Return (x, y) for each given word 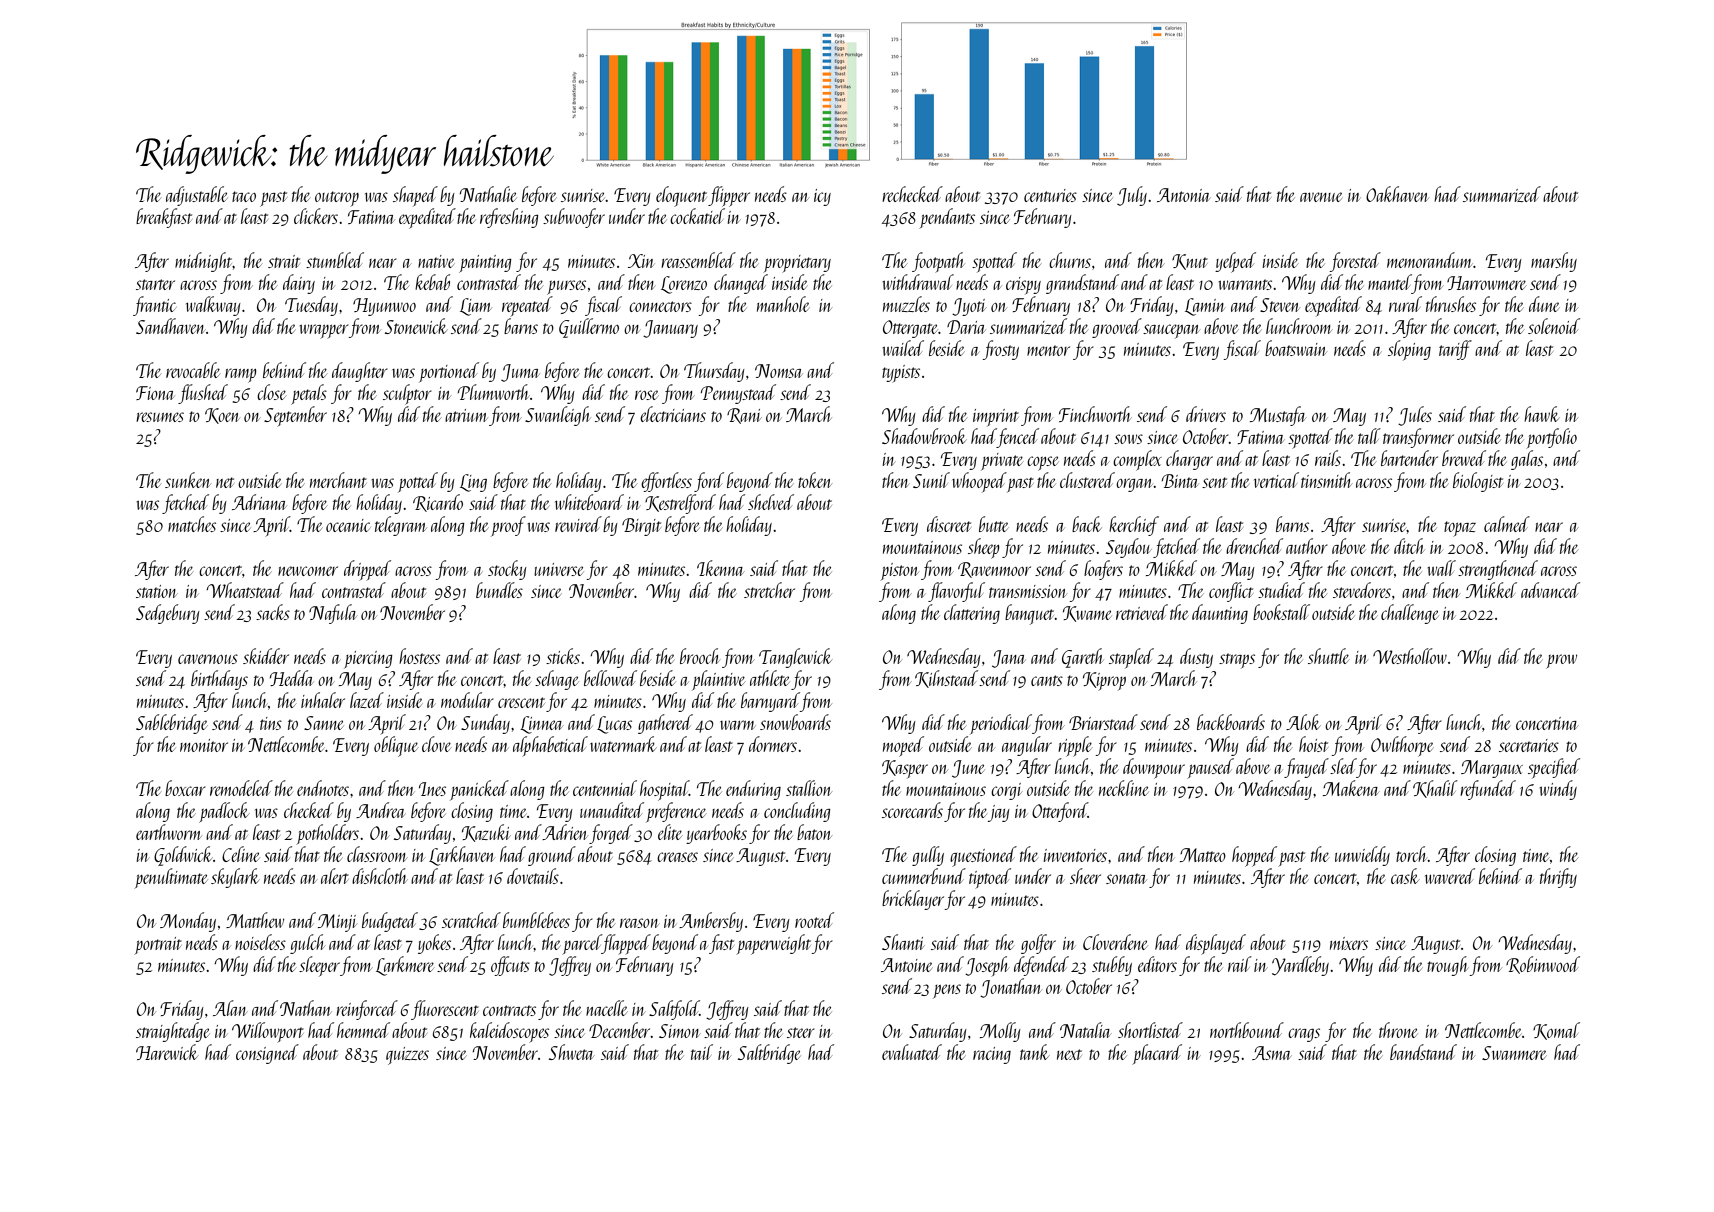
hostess (419, 656)
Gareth (1082, 658)
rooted (814, 920)
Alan (230, 1008)
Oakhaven (1397, 194)
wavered (1450, 876)
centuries (1050, 195)
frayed (1306, 768)
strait (284, 261)
